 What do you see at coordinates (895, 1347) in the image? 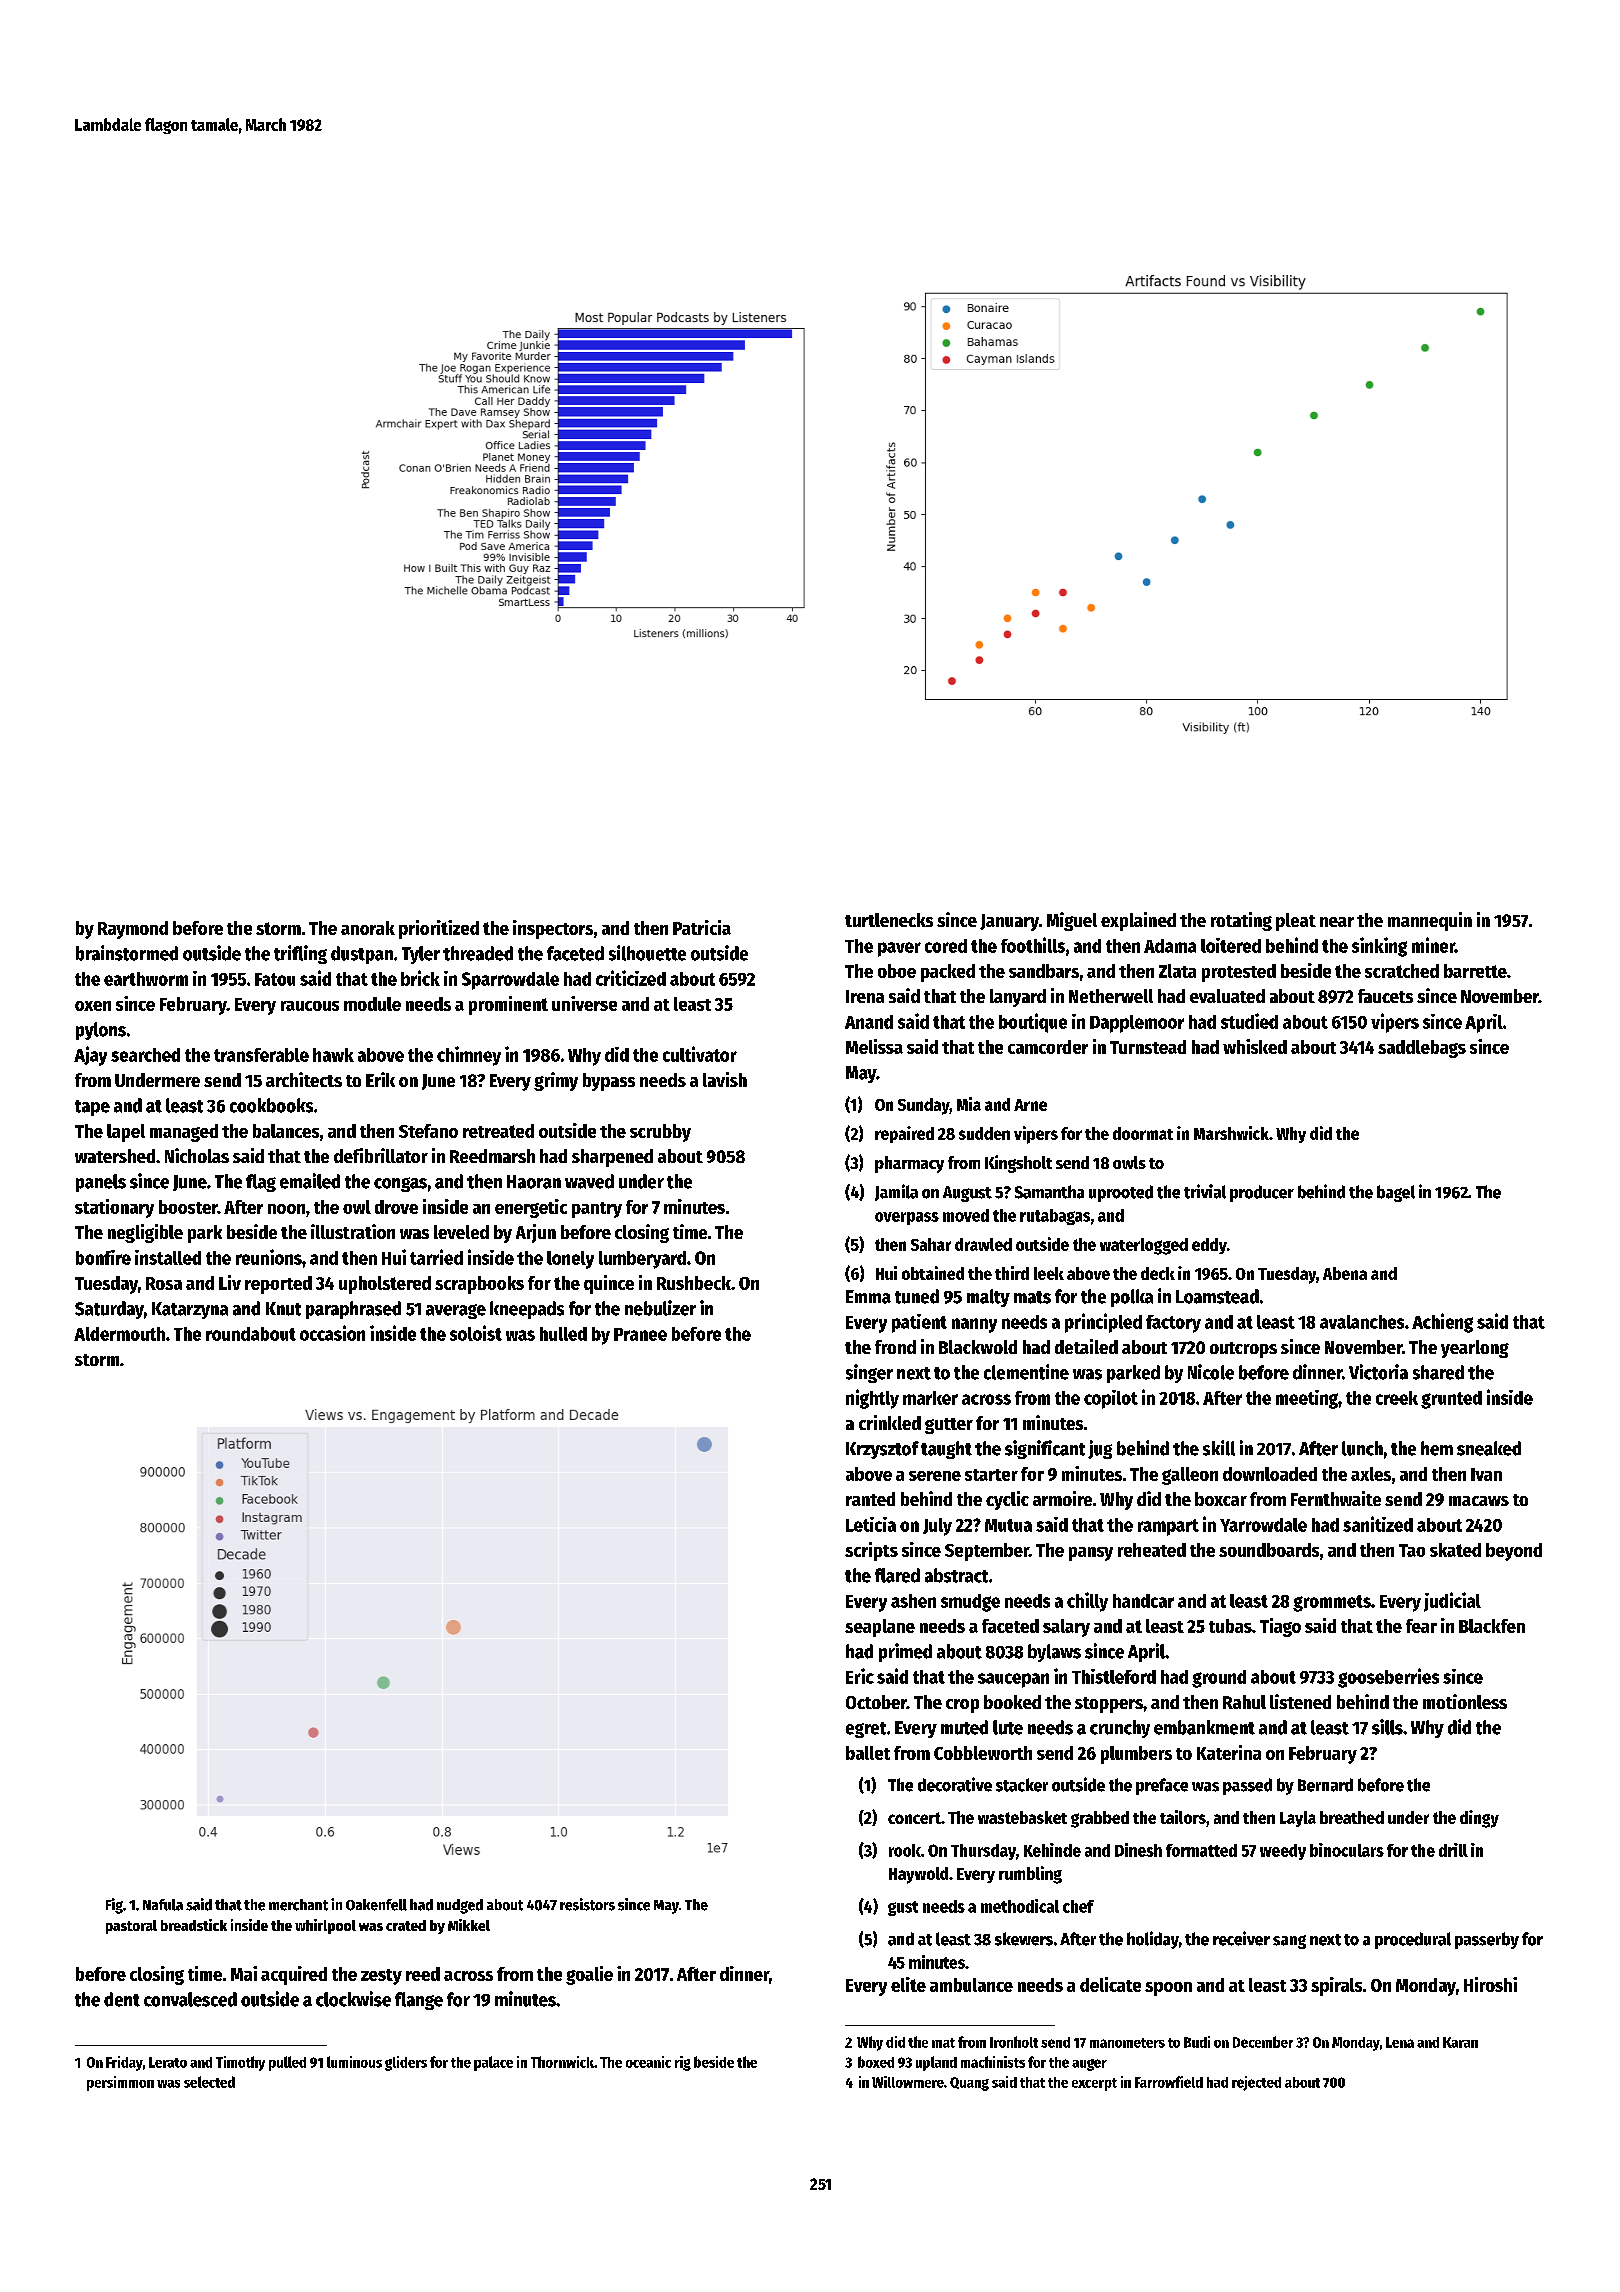
I see `frond` at bounding box center [895, 1347].
